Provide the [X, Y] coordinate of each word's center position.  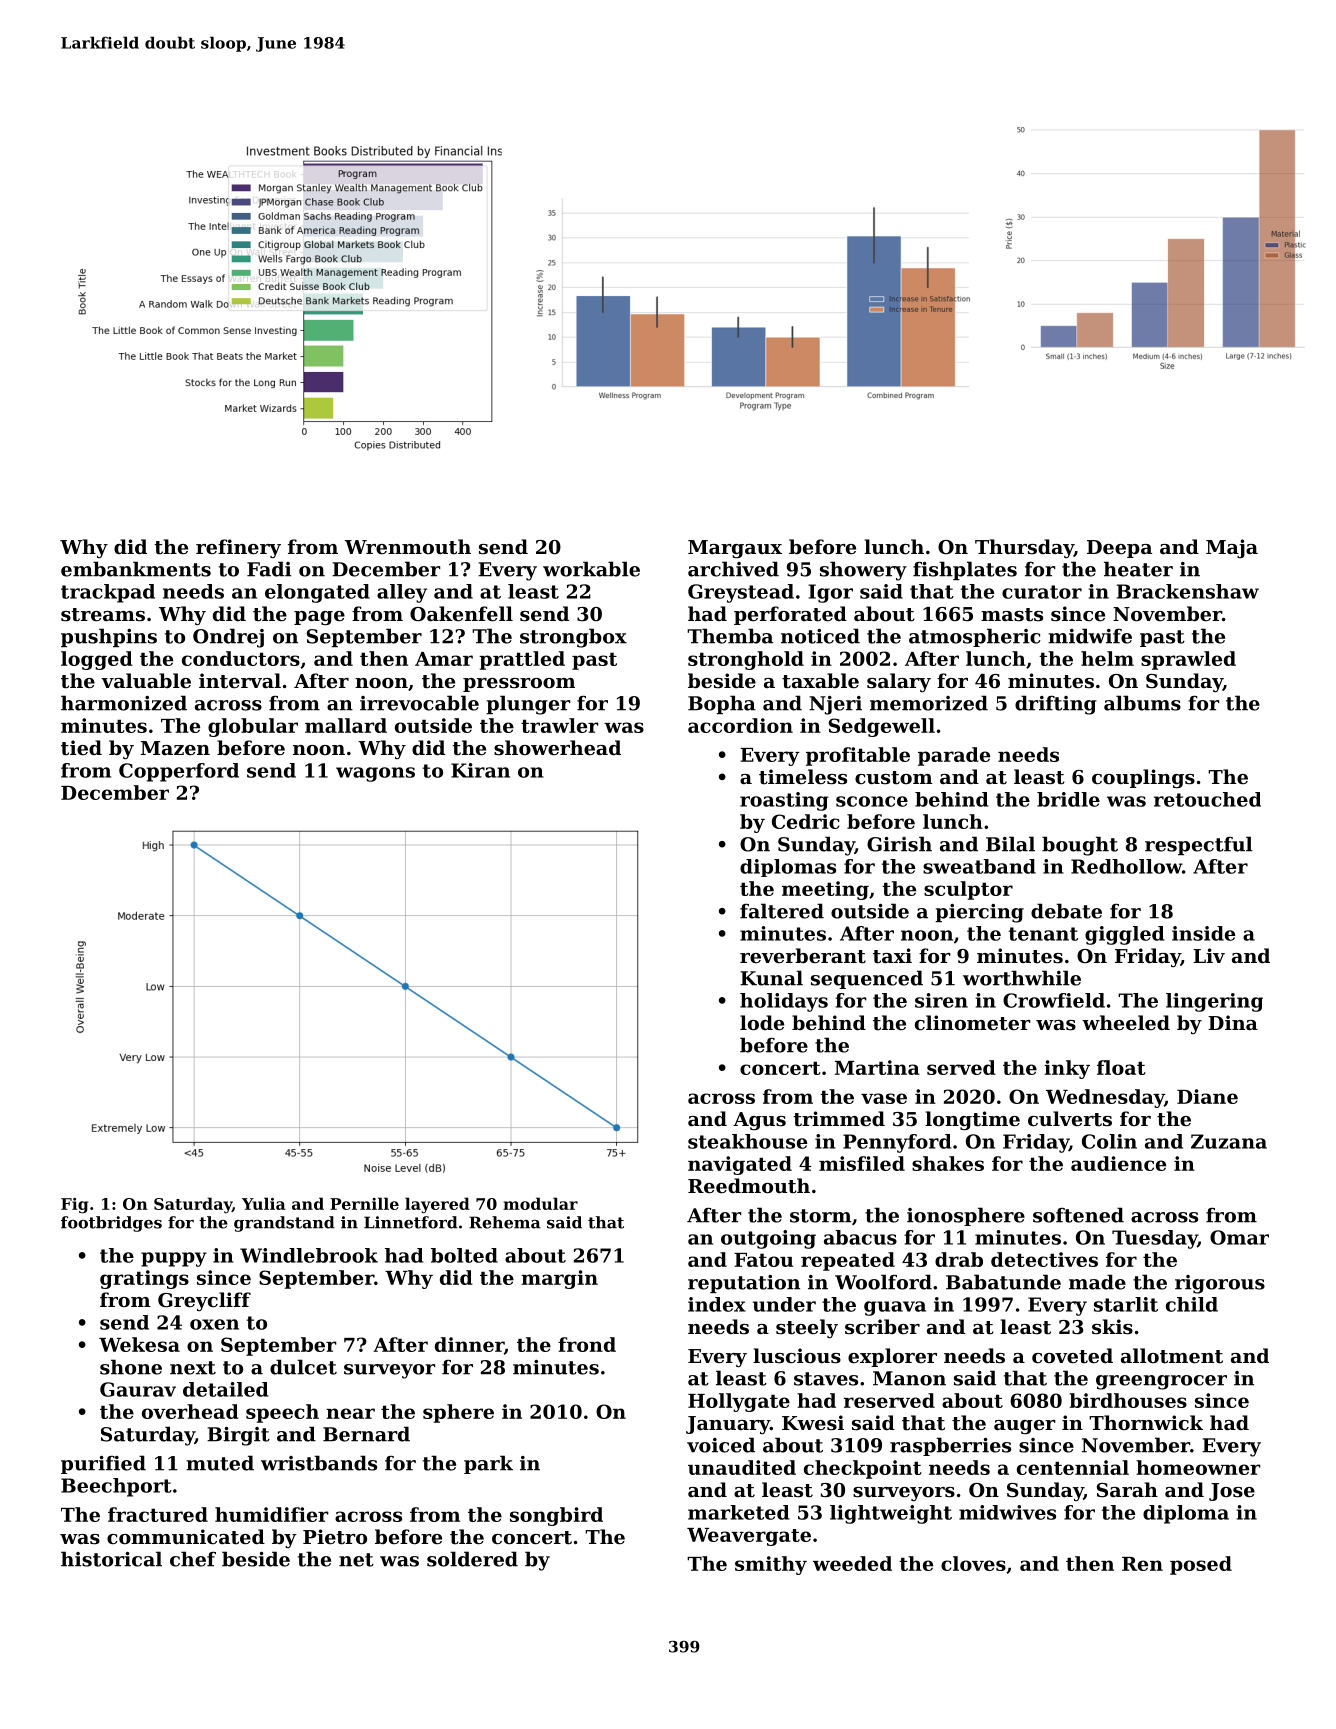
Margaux [735, 549]
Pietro [335, 1537]
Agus [759, 1121]
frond [587, 1344]
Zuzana [1229, 1141]
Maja [1232, 548]
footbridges [111, 1224]
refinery [238, 548]
